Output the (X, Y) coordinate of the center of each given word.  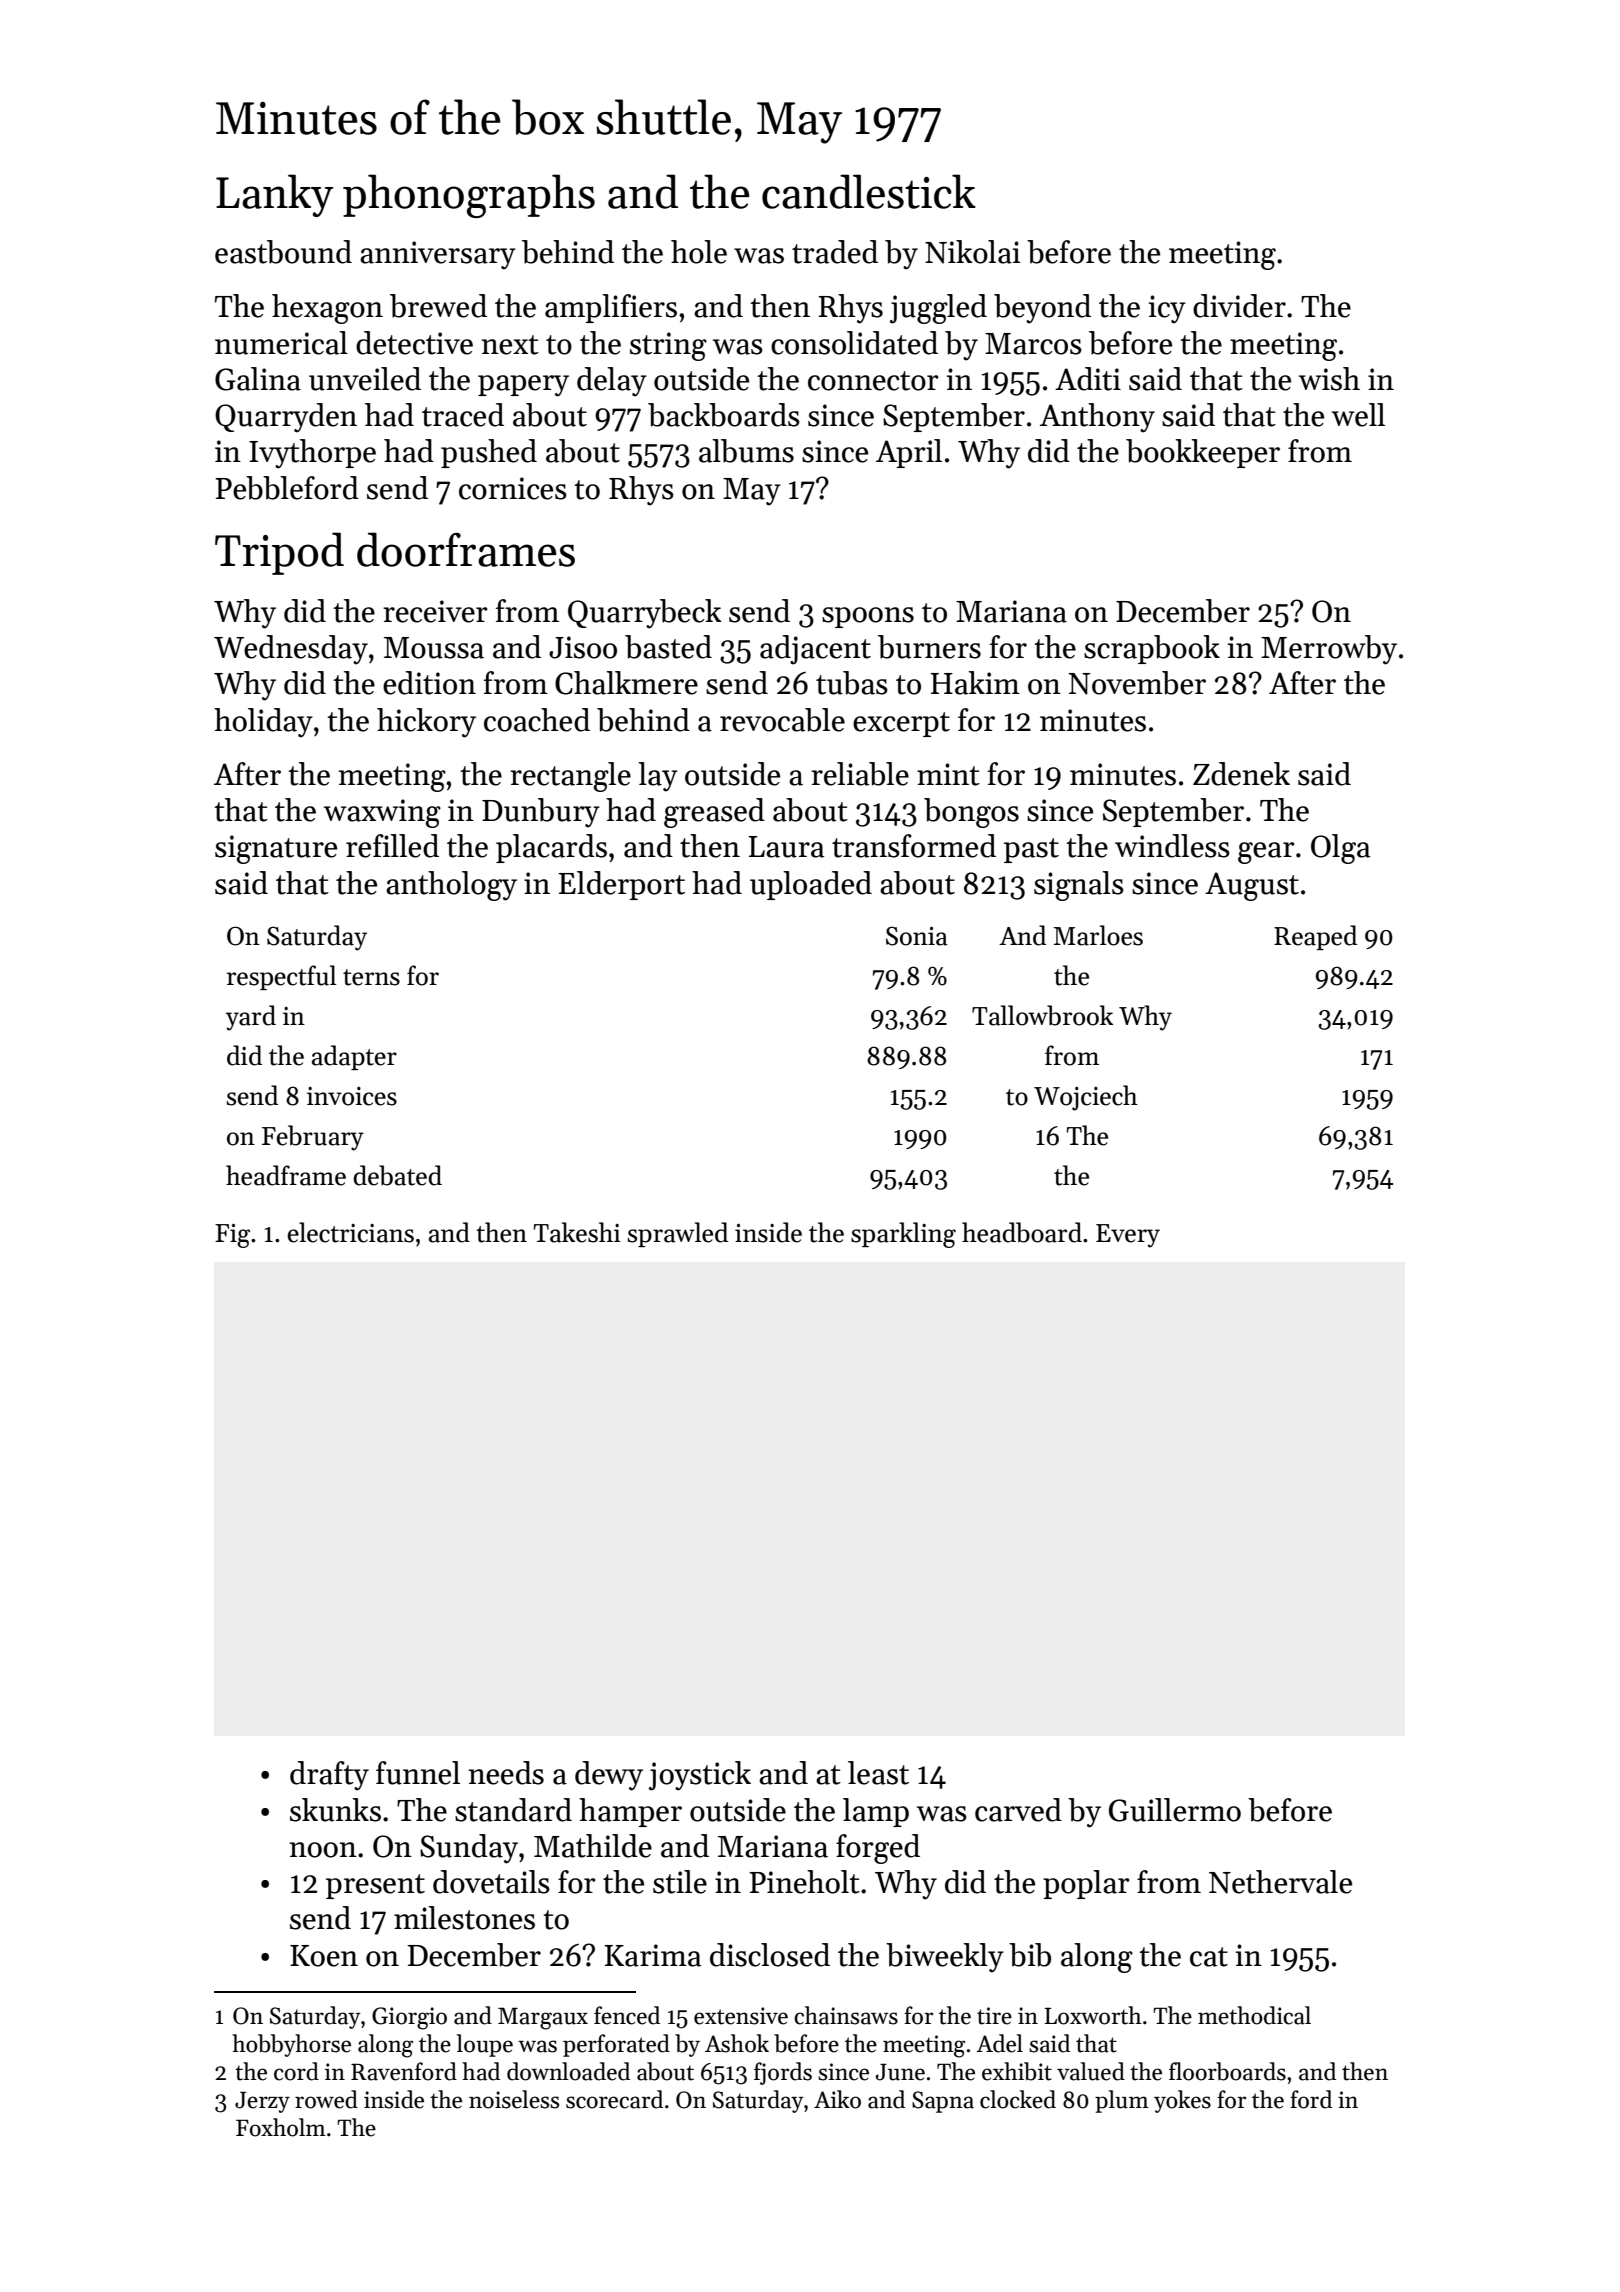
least (878, 1773)
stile (680, 1882)
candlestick (869, 191)
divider (1239, 306)
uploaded (811, 885)
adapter (354, 1057)
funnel (418, 1773)
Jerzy (262, 2102)
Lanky (275, 195)
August (1252, 886)
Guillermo (1175, 1810)
